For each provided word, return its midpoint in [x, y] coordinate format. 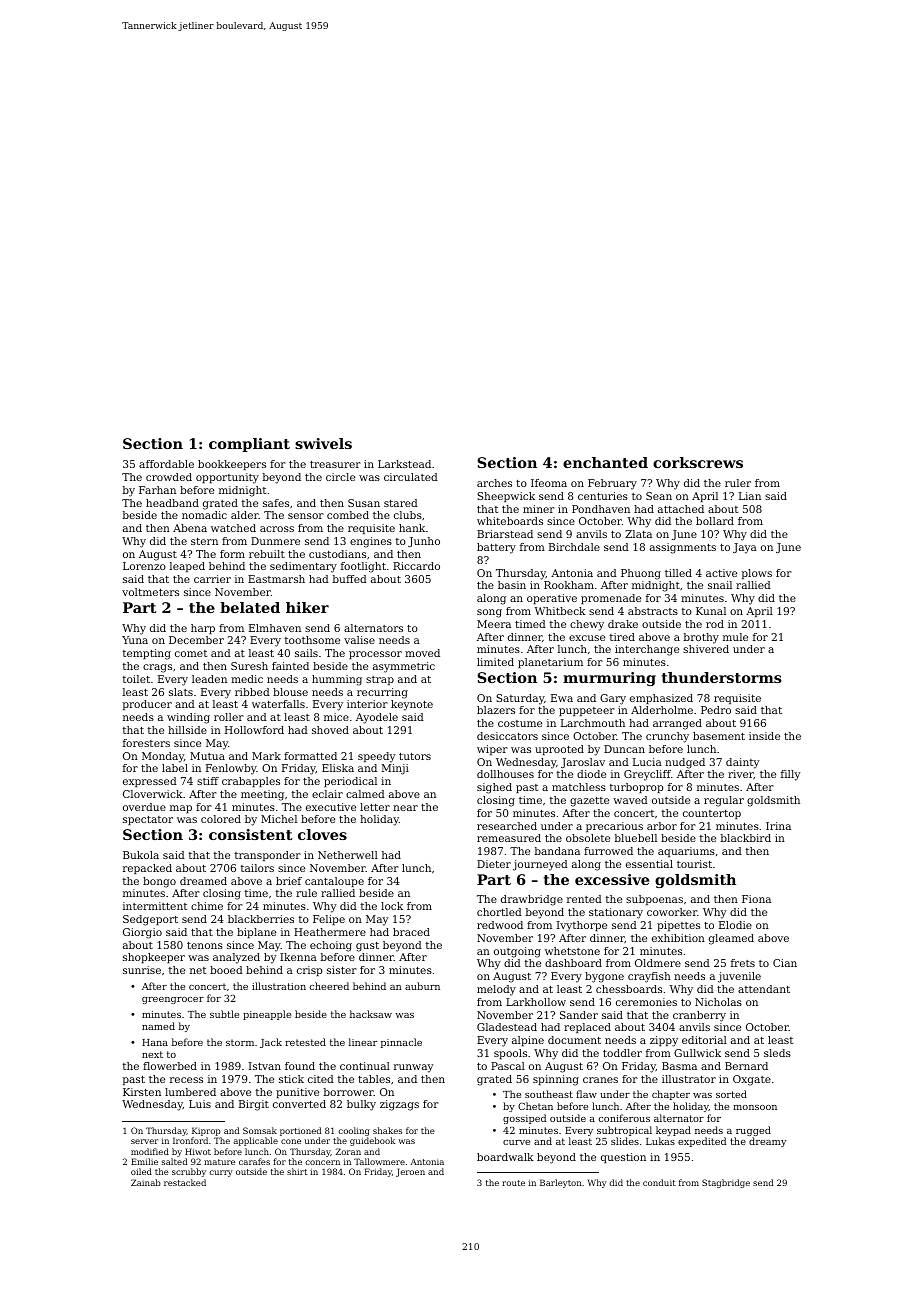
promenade [611, 599]
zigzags [399, 1105]
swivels [323, 443]
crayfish [649, 977]
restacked [185, 1182]
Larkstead [404, 464]
